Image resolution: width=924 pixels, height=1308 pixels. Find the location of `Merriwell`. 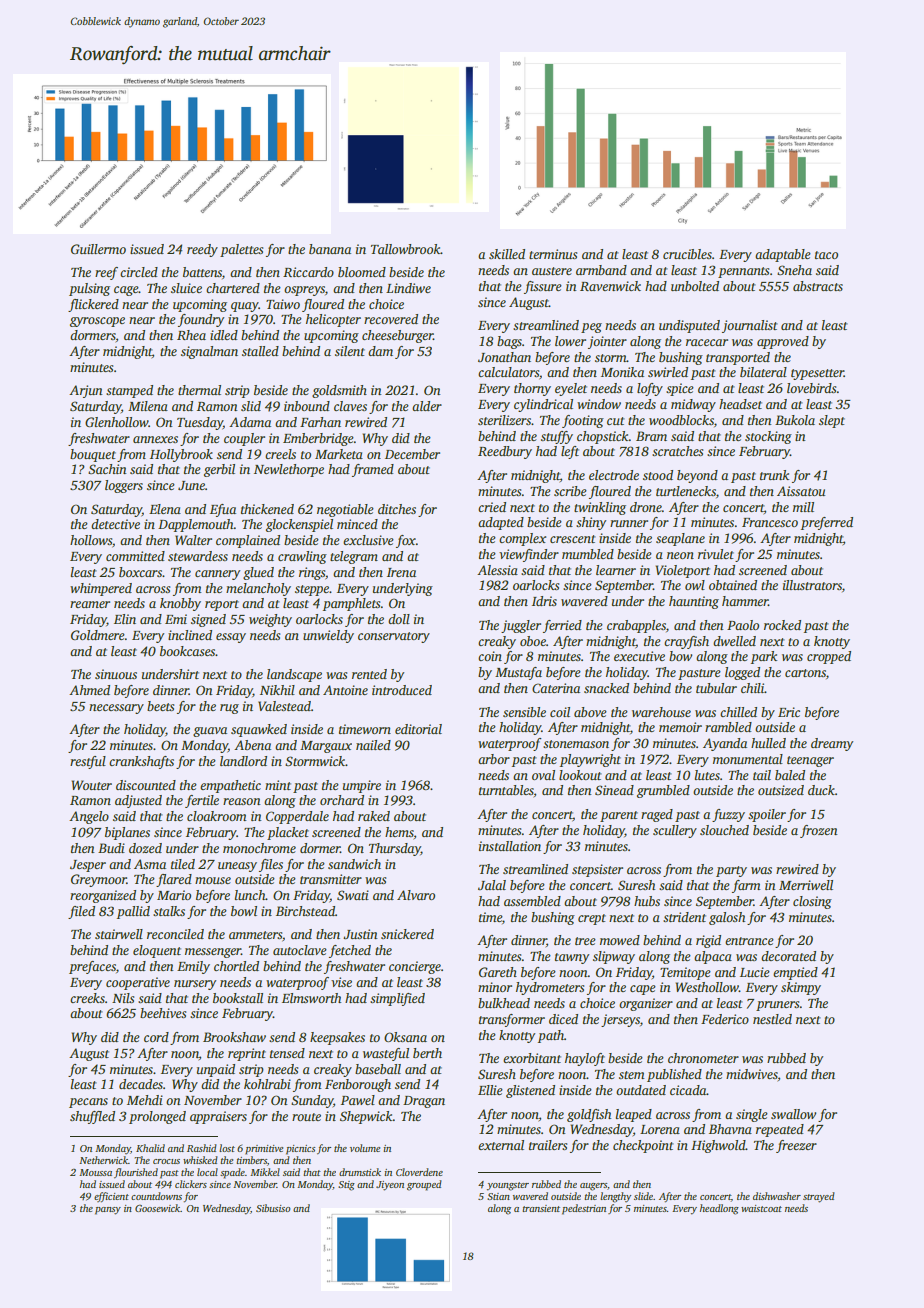

Merriwell is located at coordinates (806, 885).
